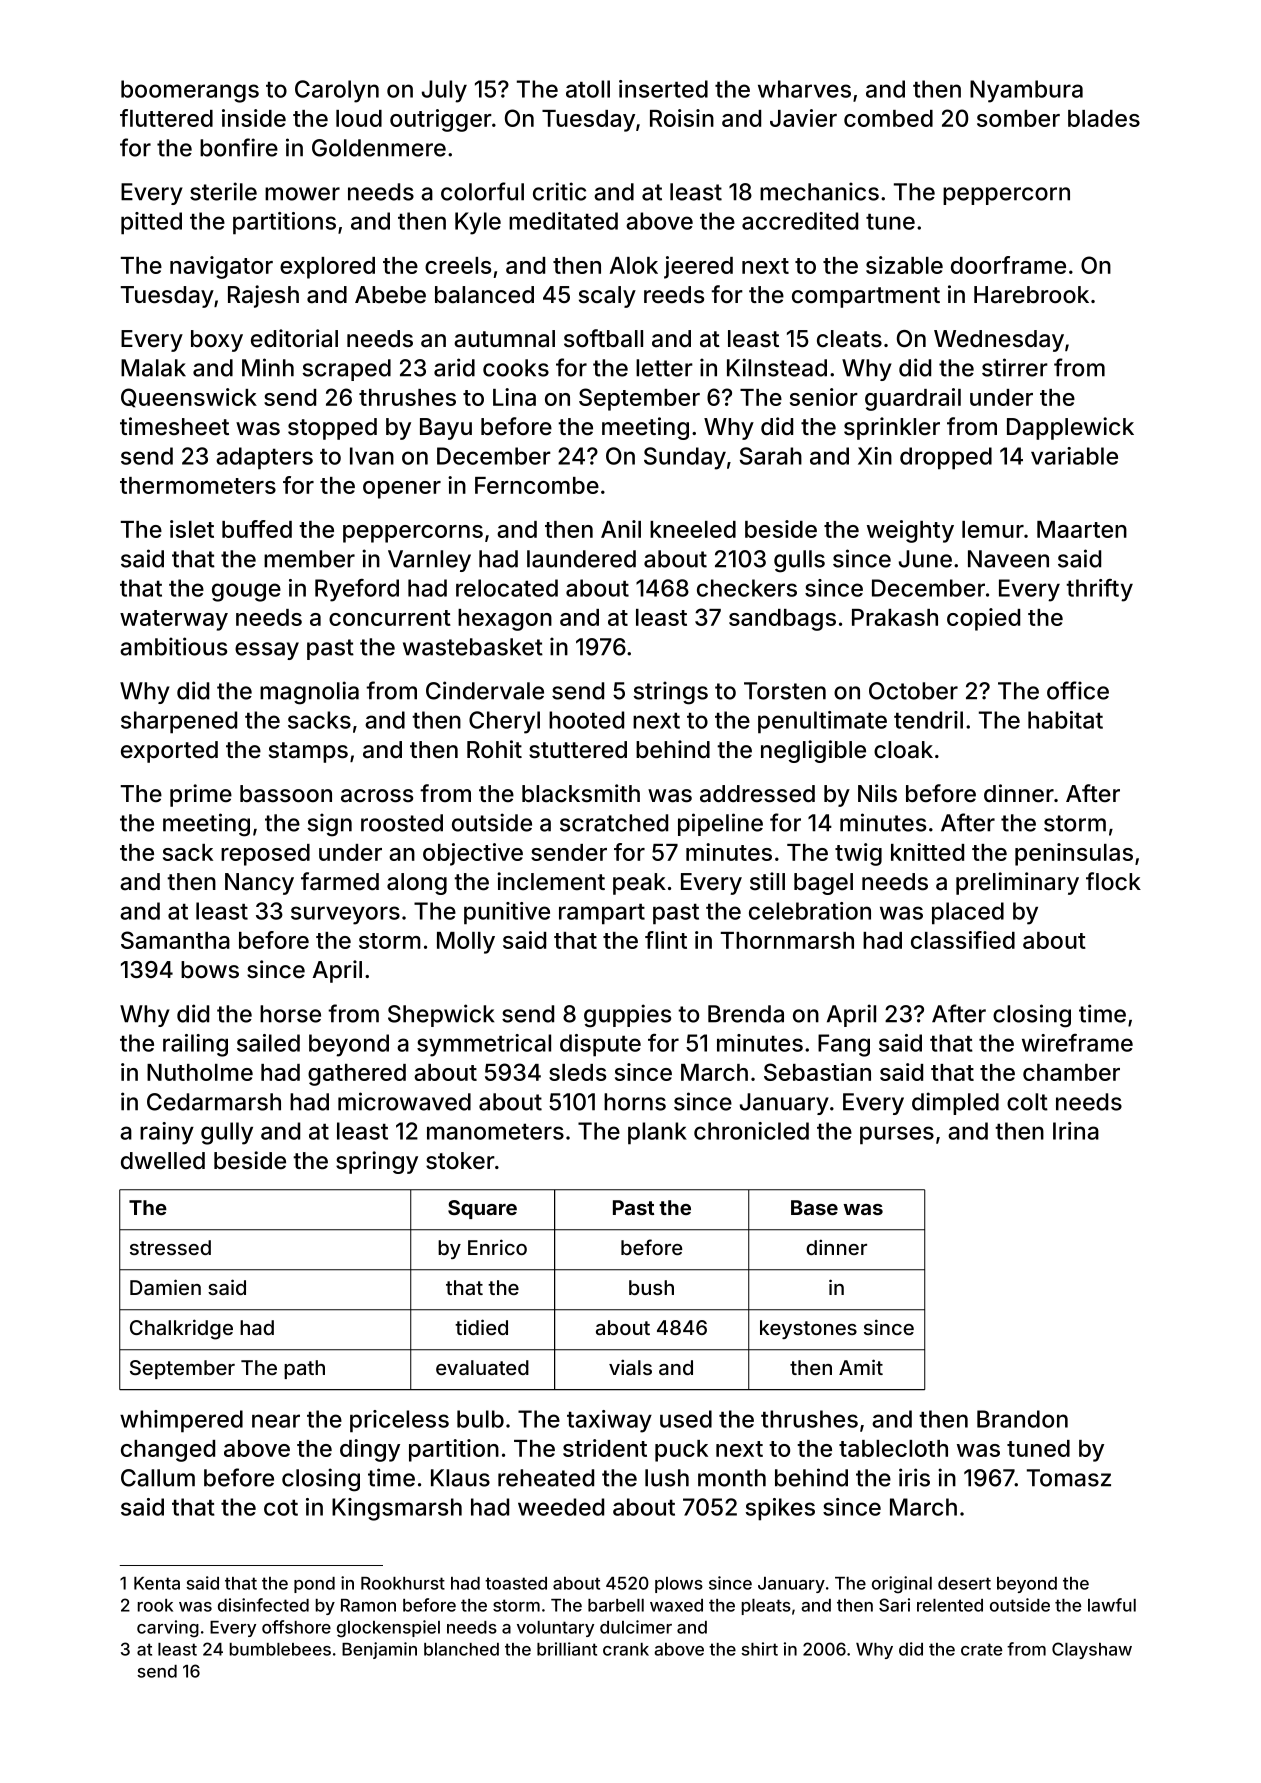  I want to click on addressed, so click(757, 794).
